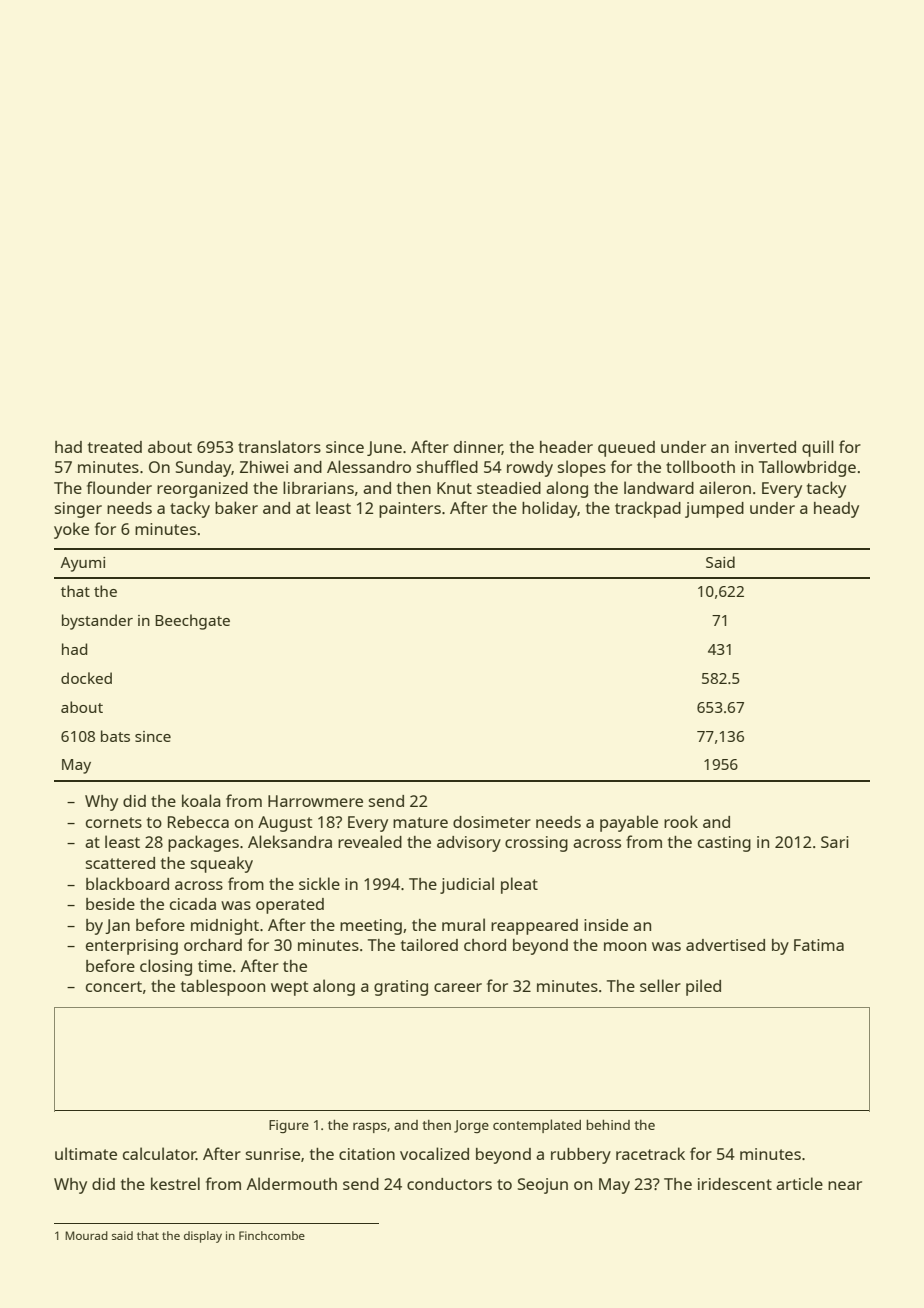  Describe the element at coordinates (835, 842) in the document. I see `Sari` at that location.
